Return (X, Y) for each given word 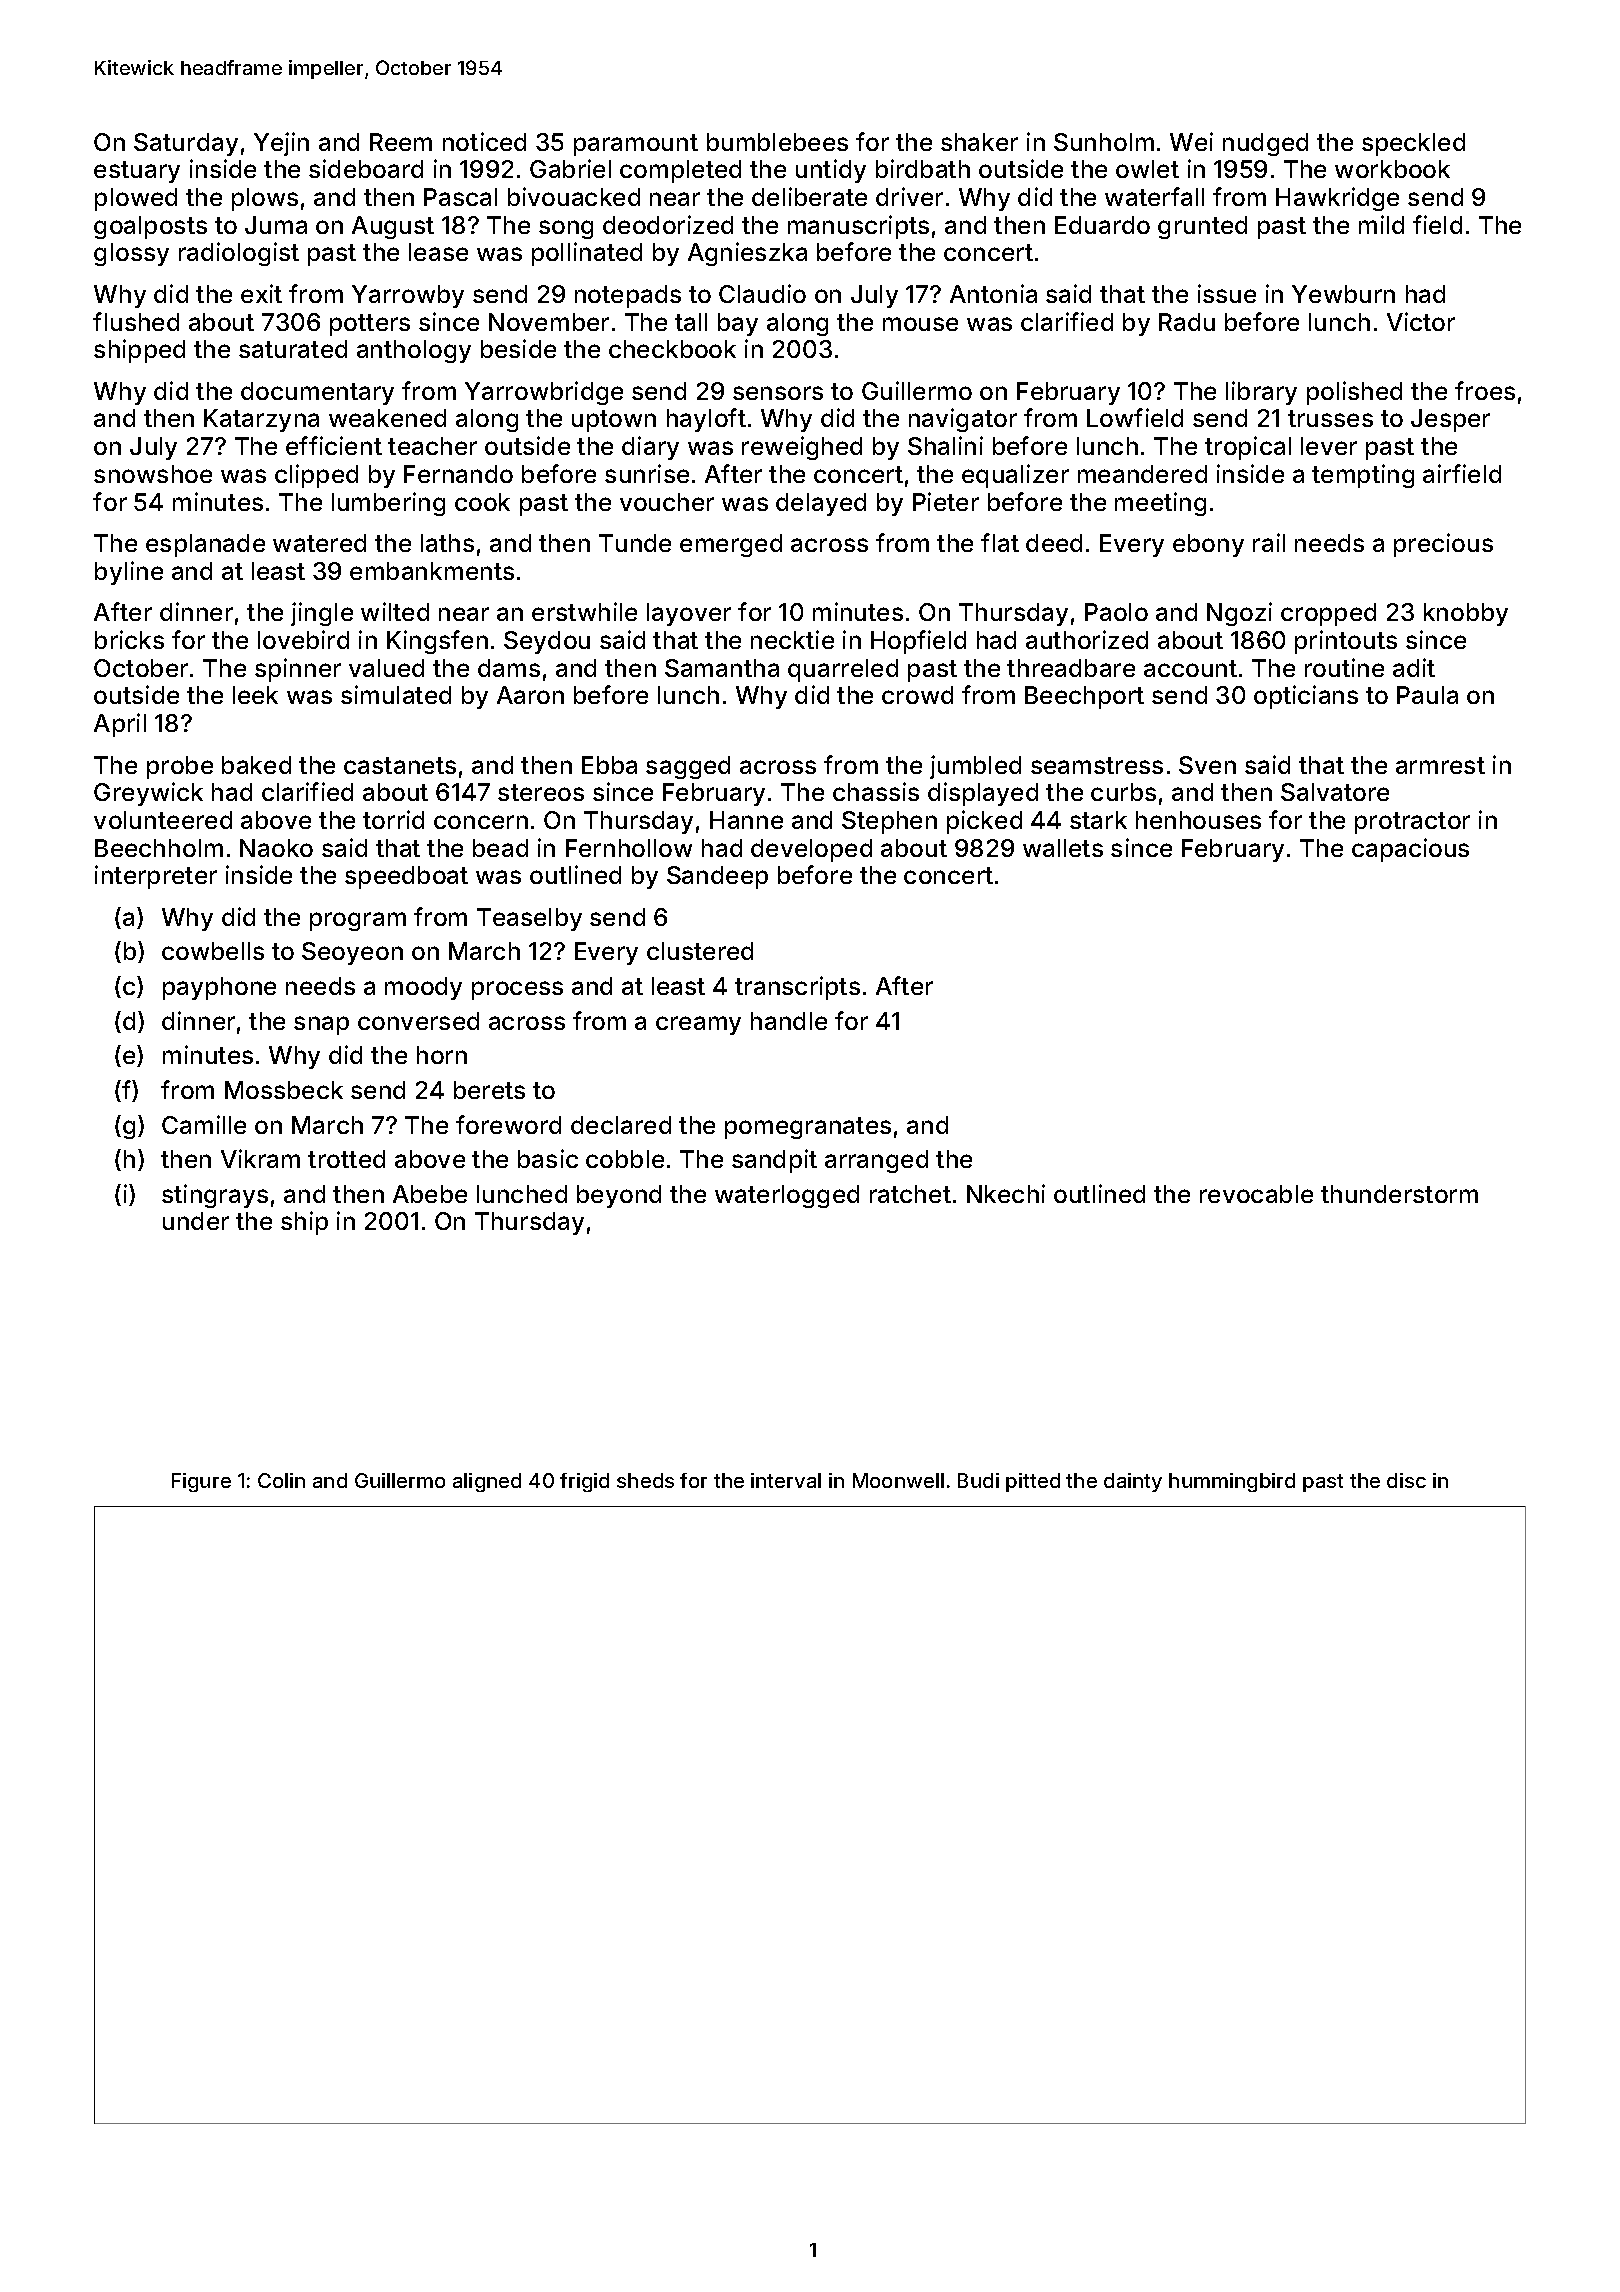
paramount (636, 145)
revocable (1256, 1194)
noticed (484, 141)
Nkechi (1006, 1193)
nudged (1265, 144)
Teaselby (529, 919)
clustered (700, 951)
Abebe (430, 1194)
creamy (698, 1025)
